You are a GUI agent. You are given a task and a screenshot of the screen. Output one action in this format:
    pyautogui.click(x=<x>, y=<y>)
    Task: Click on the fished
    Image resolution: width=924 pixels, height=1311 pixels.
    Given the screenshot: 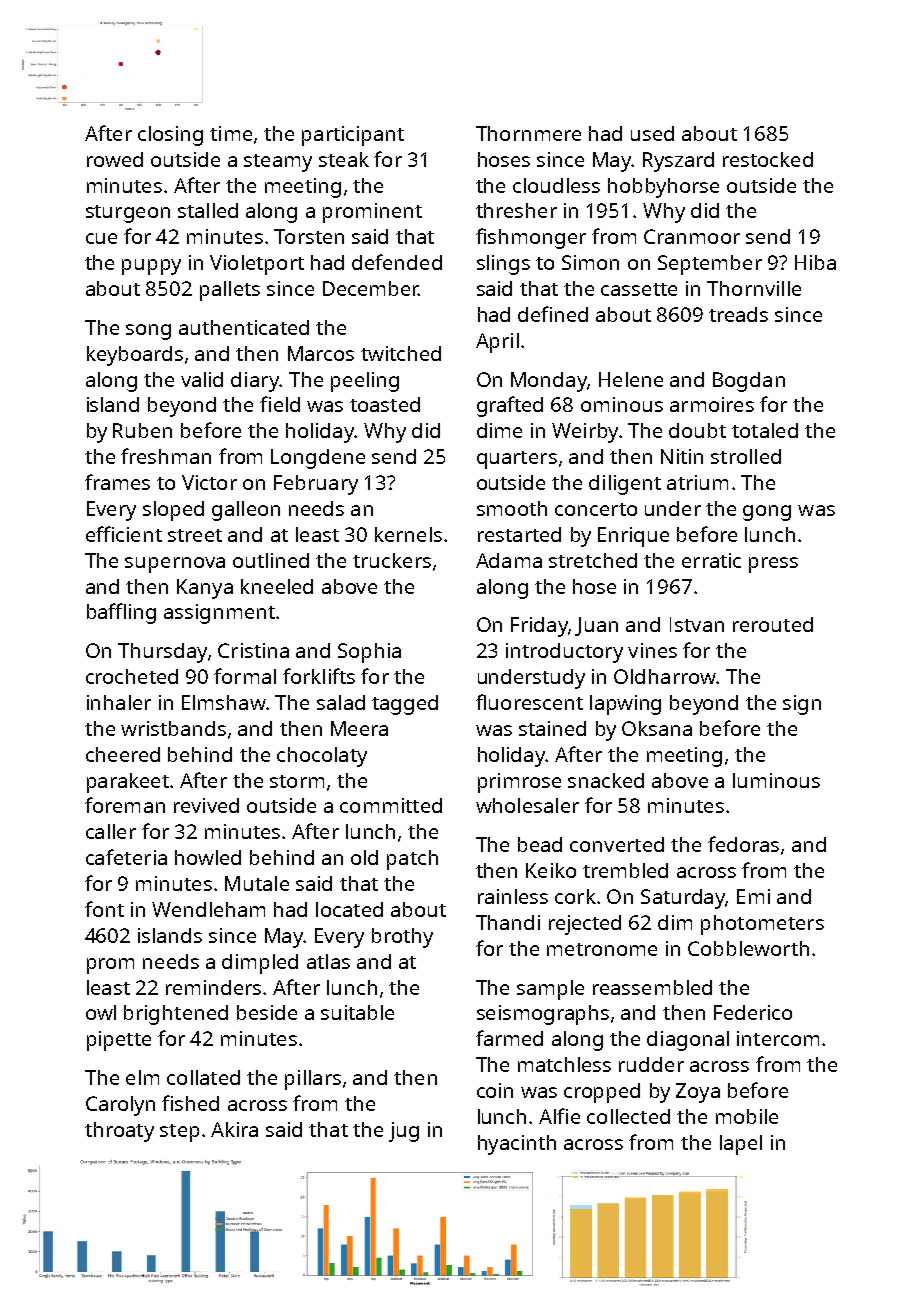 What is the action you would take?
    pyautogui.click(x=190, y=1103)
